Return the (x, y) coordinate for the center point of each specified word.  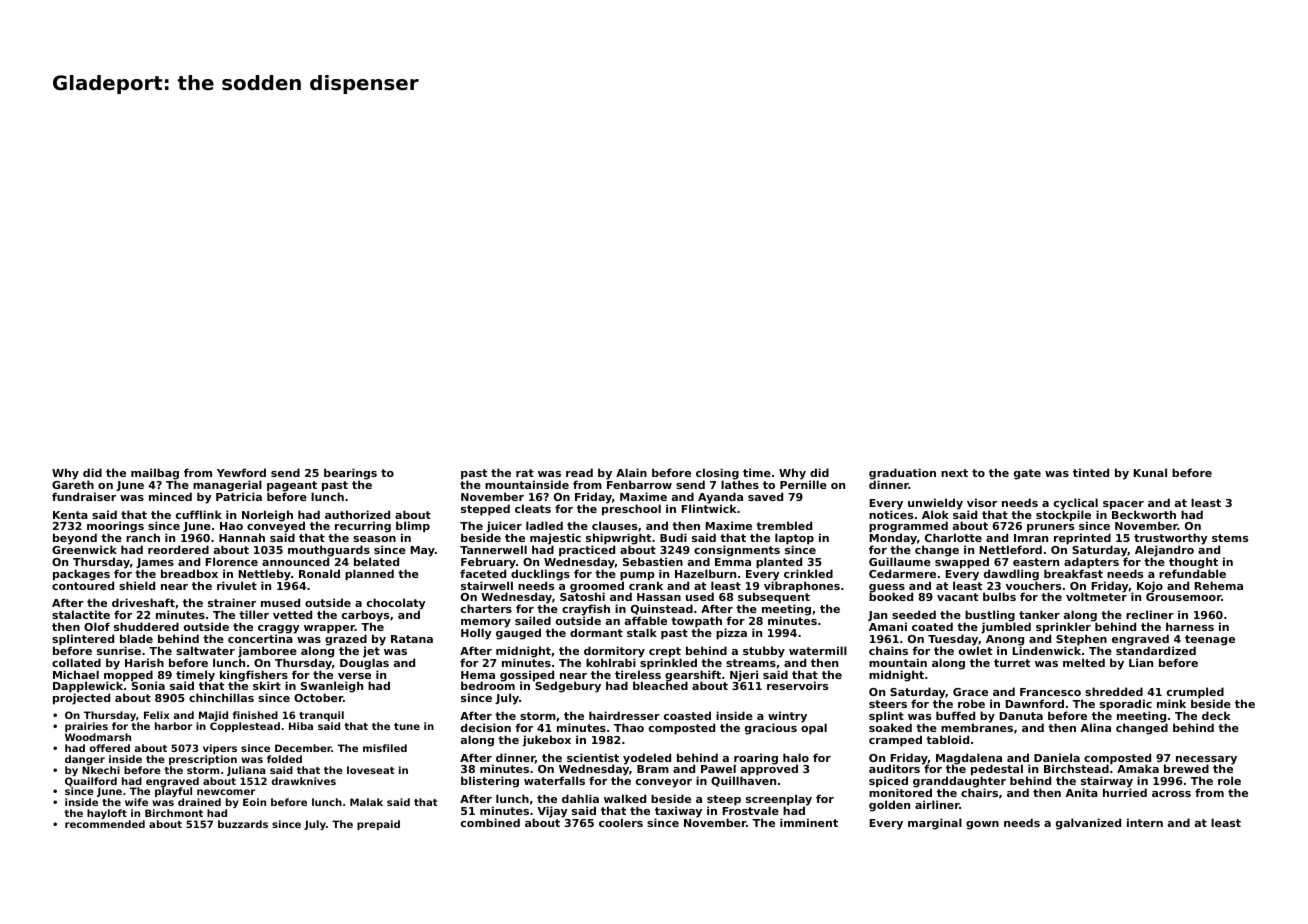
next (954, 473)
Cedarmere (902, 573)
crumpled (1195, 693)
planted (779, 563)
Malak (366, 802)
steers (888, 704)
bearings (350, 474)
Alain (631, 472)
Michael (76, 674)
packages (81, 575)
